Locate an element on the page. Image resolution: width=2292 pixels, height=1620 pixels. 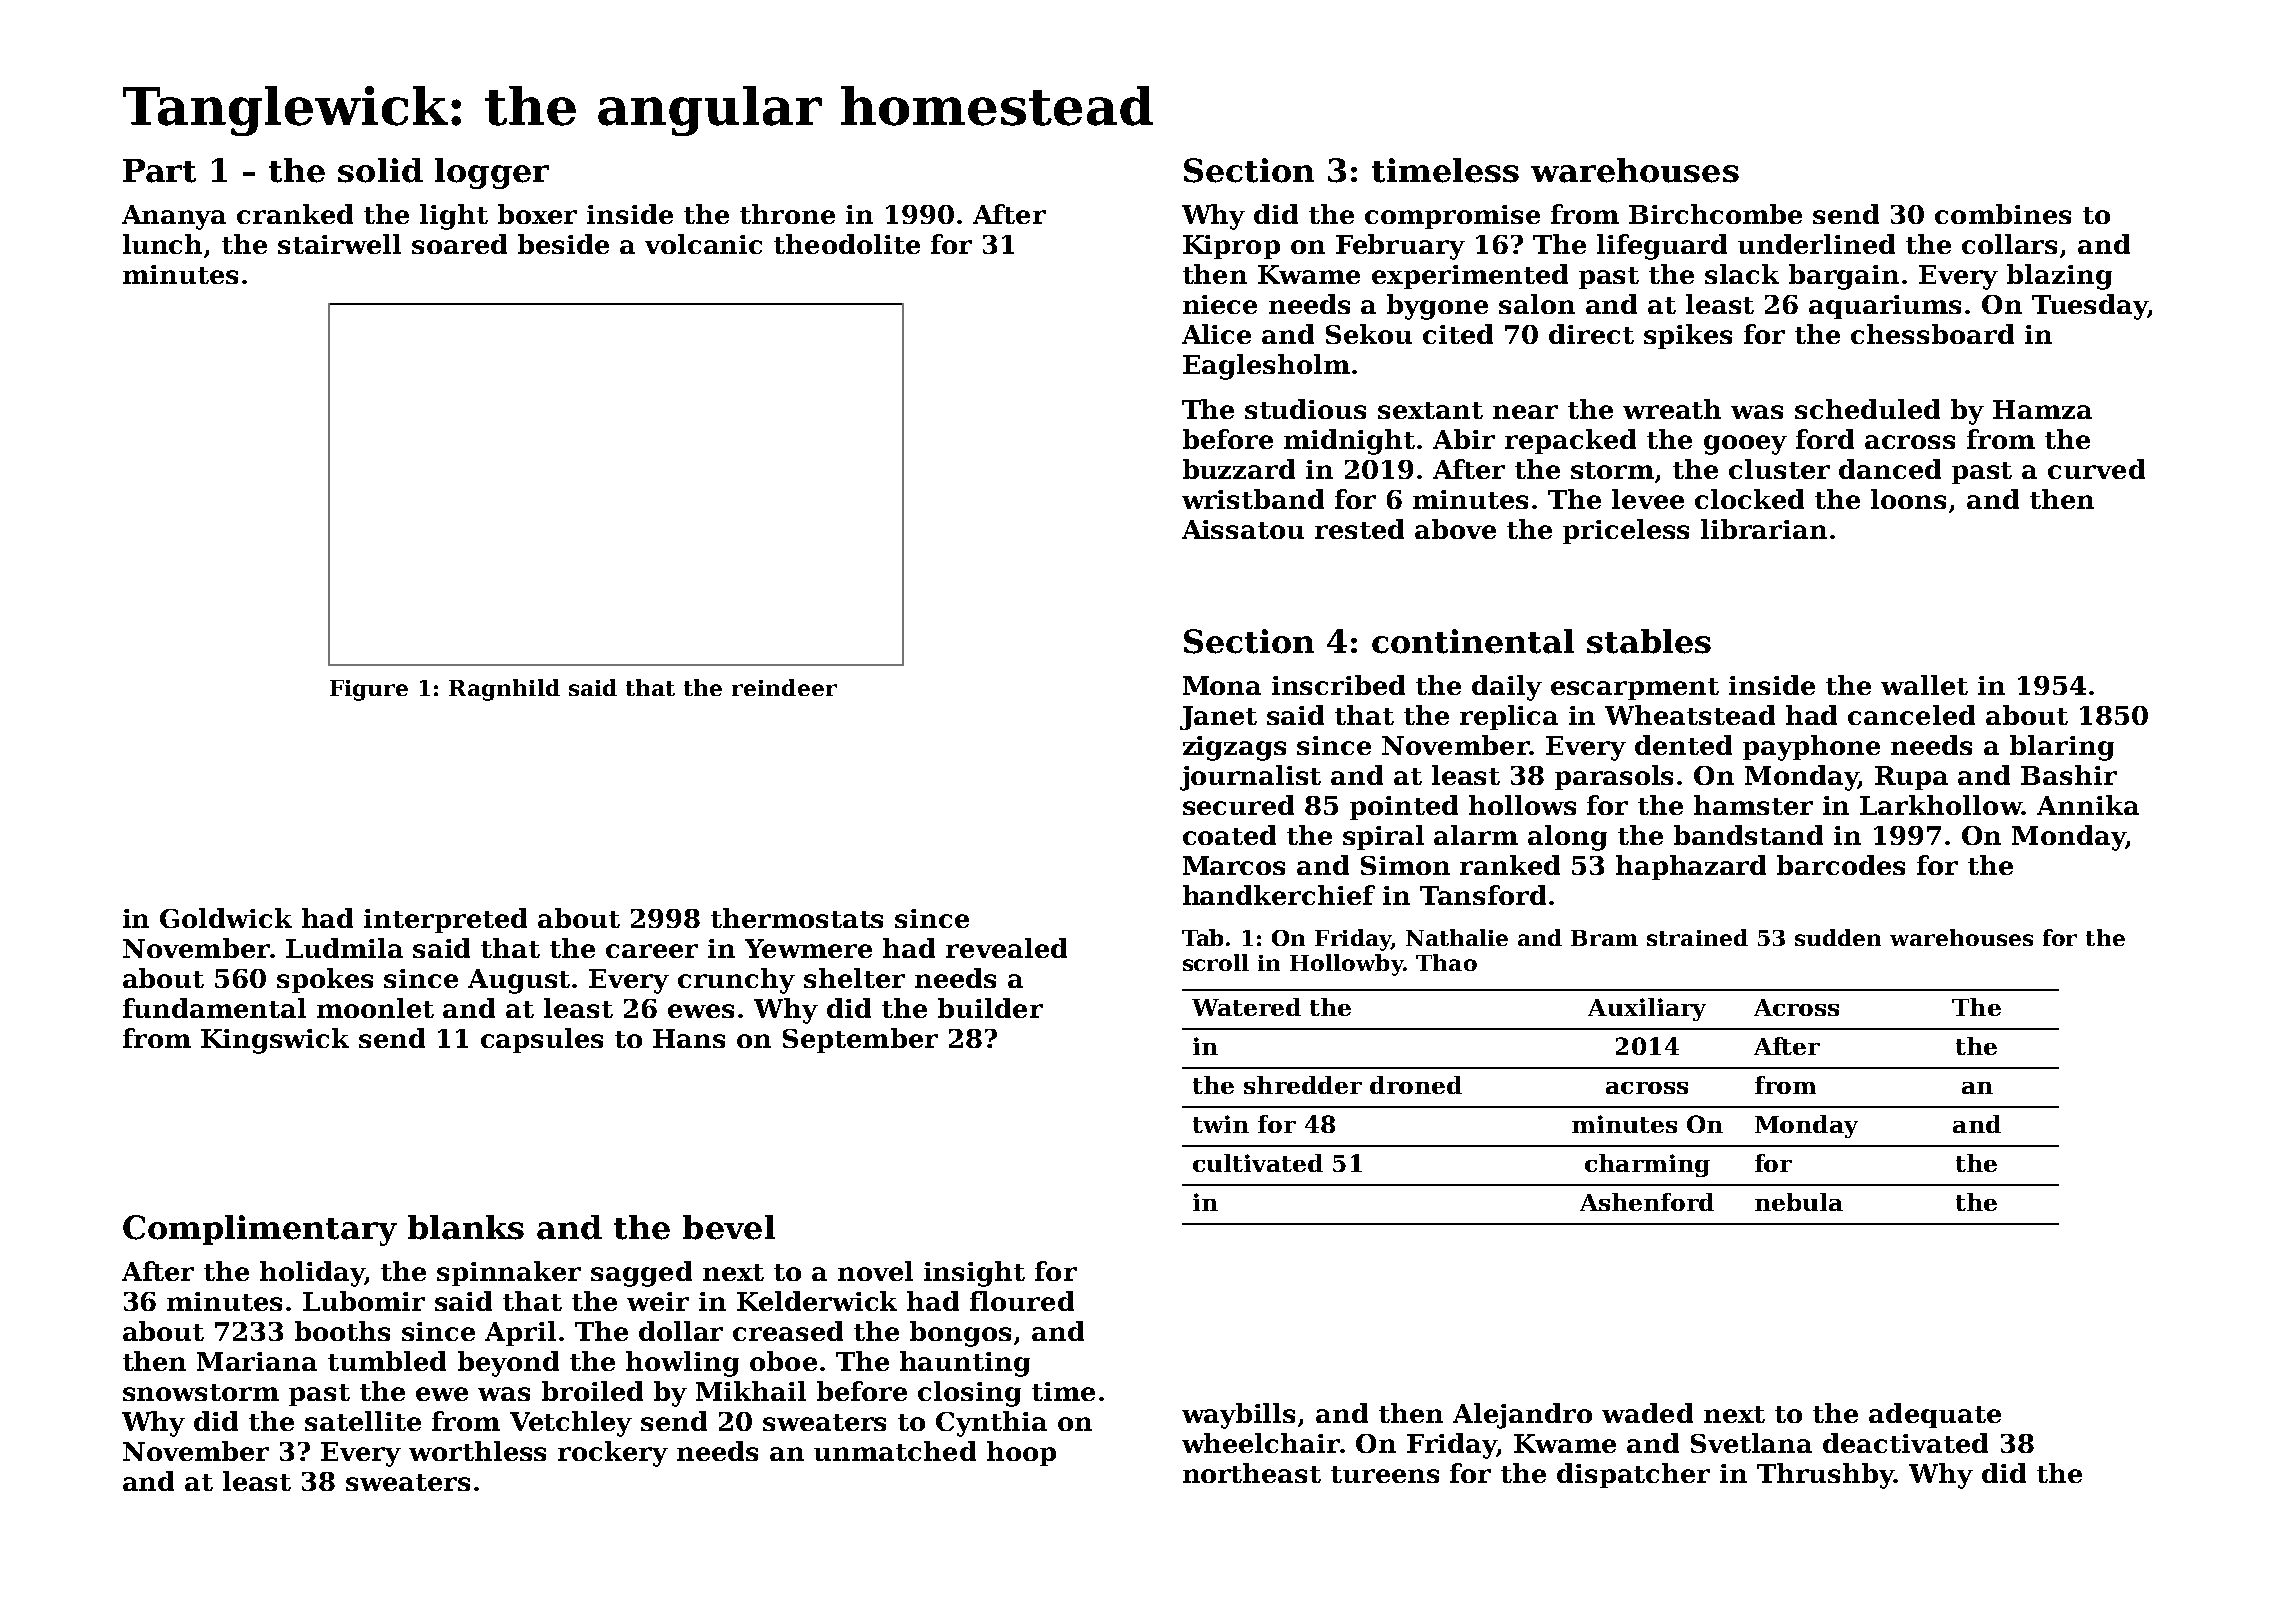
Mariana is located at coordinates (257, 1361).
